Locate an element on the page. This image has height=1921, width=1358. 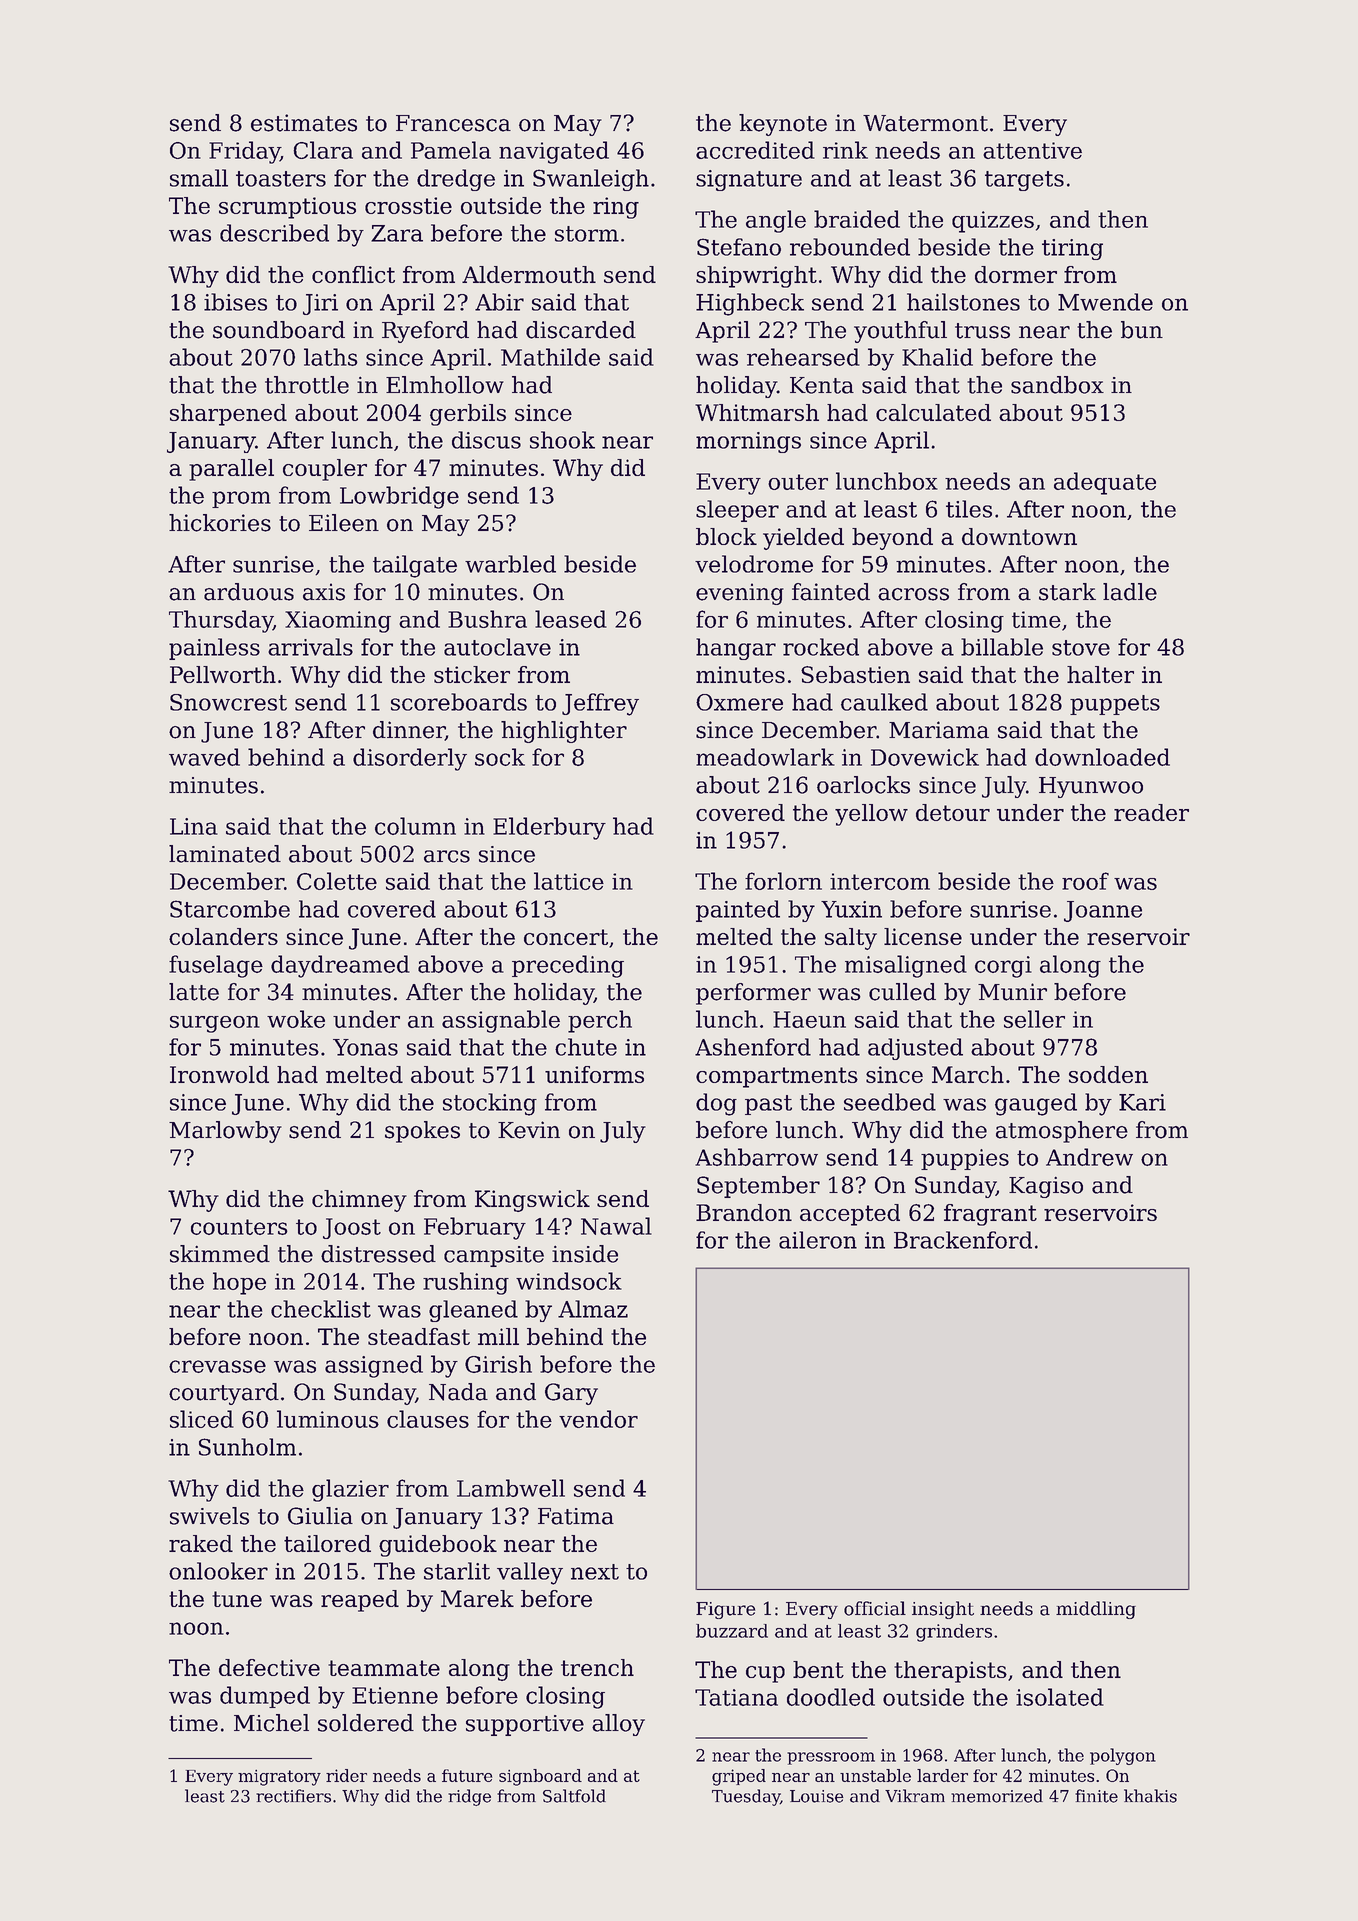
leased is located at coordinates (571, 619).
